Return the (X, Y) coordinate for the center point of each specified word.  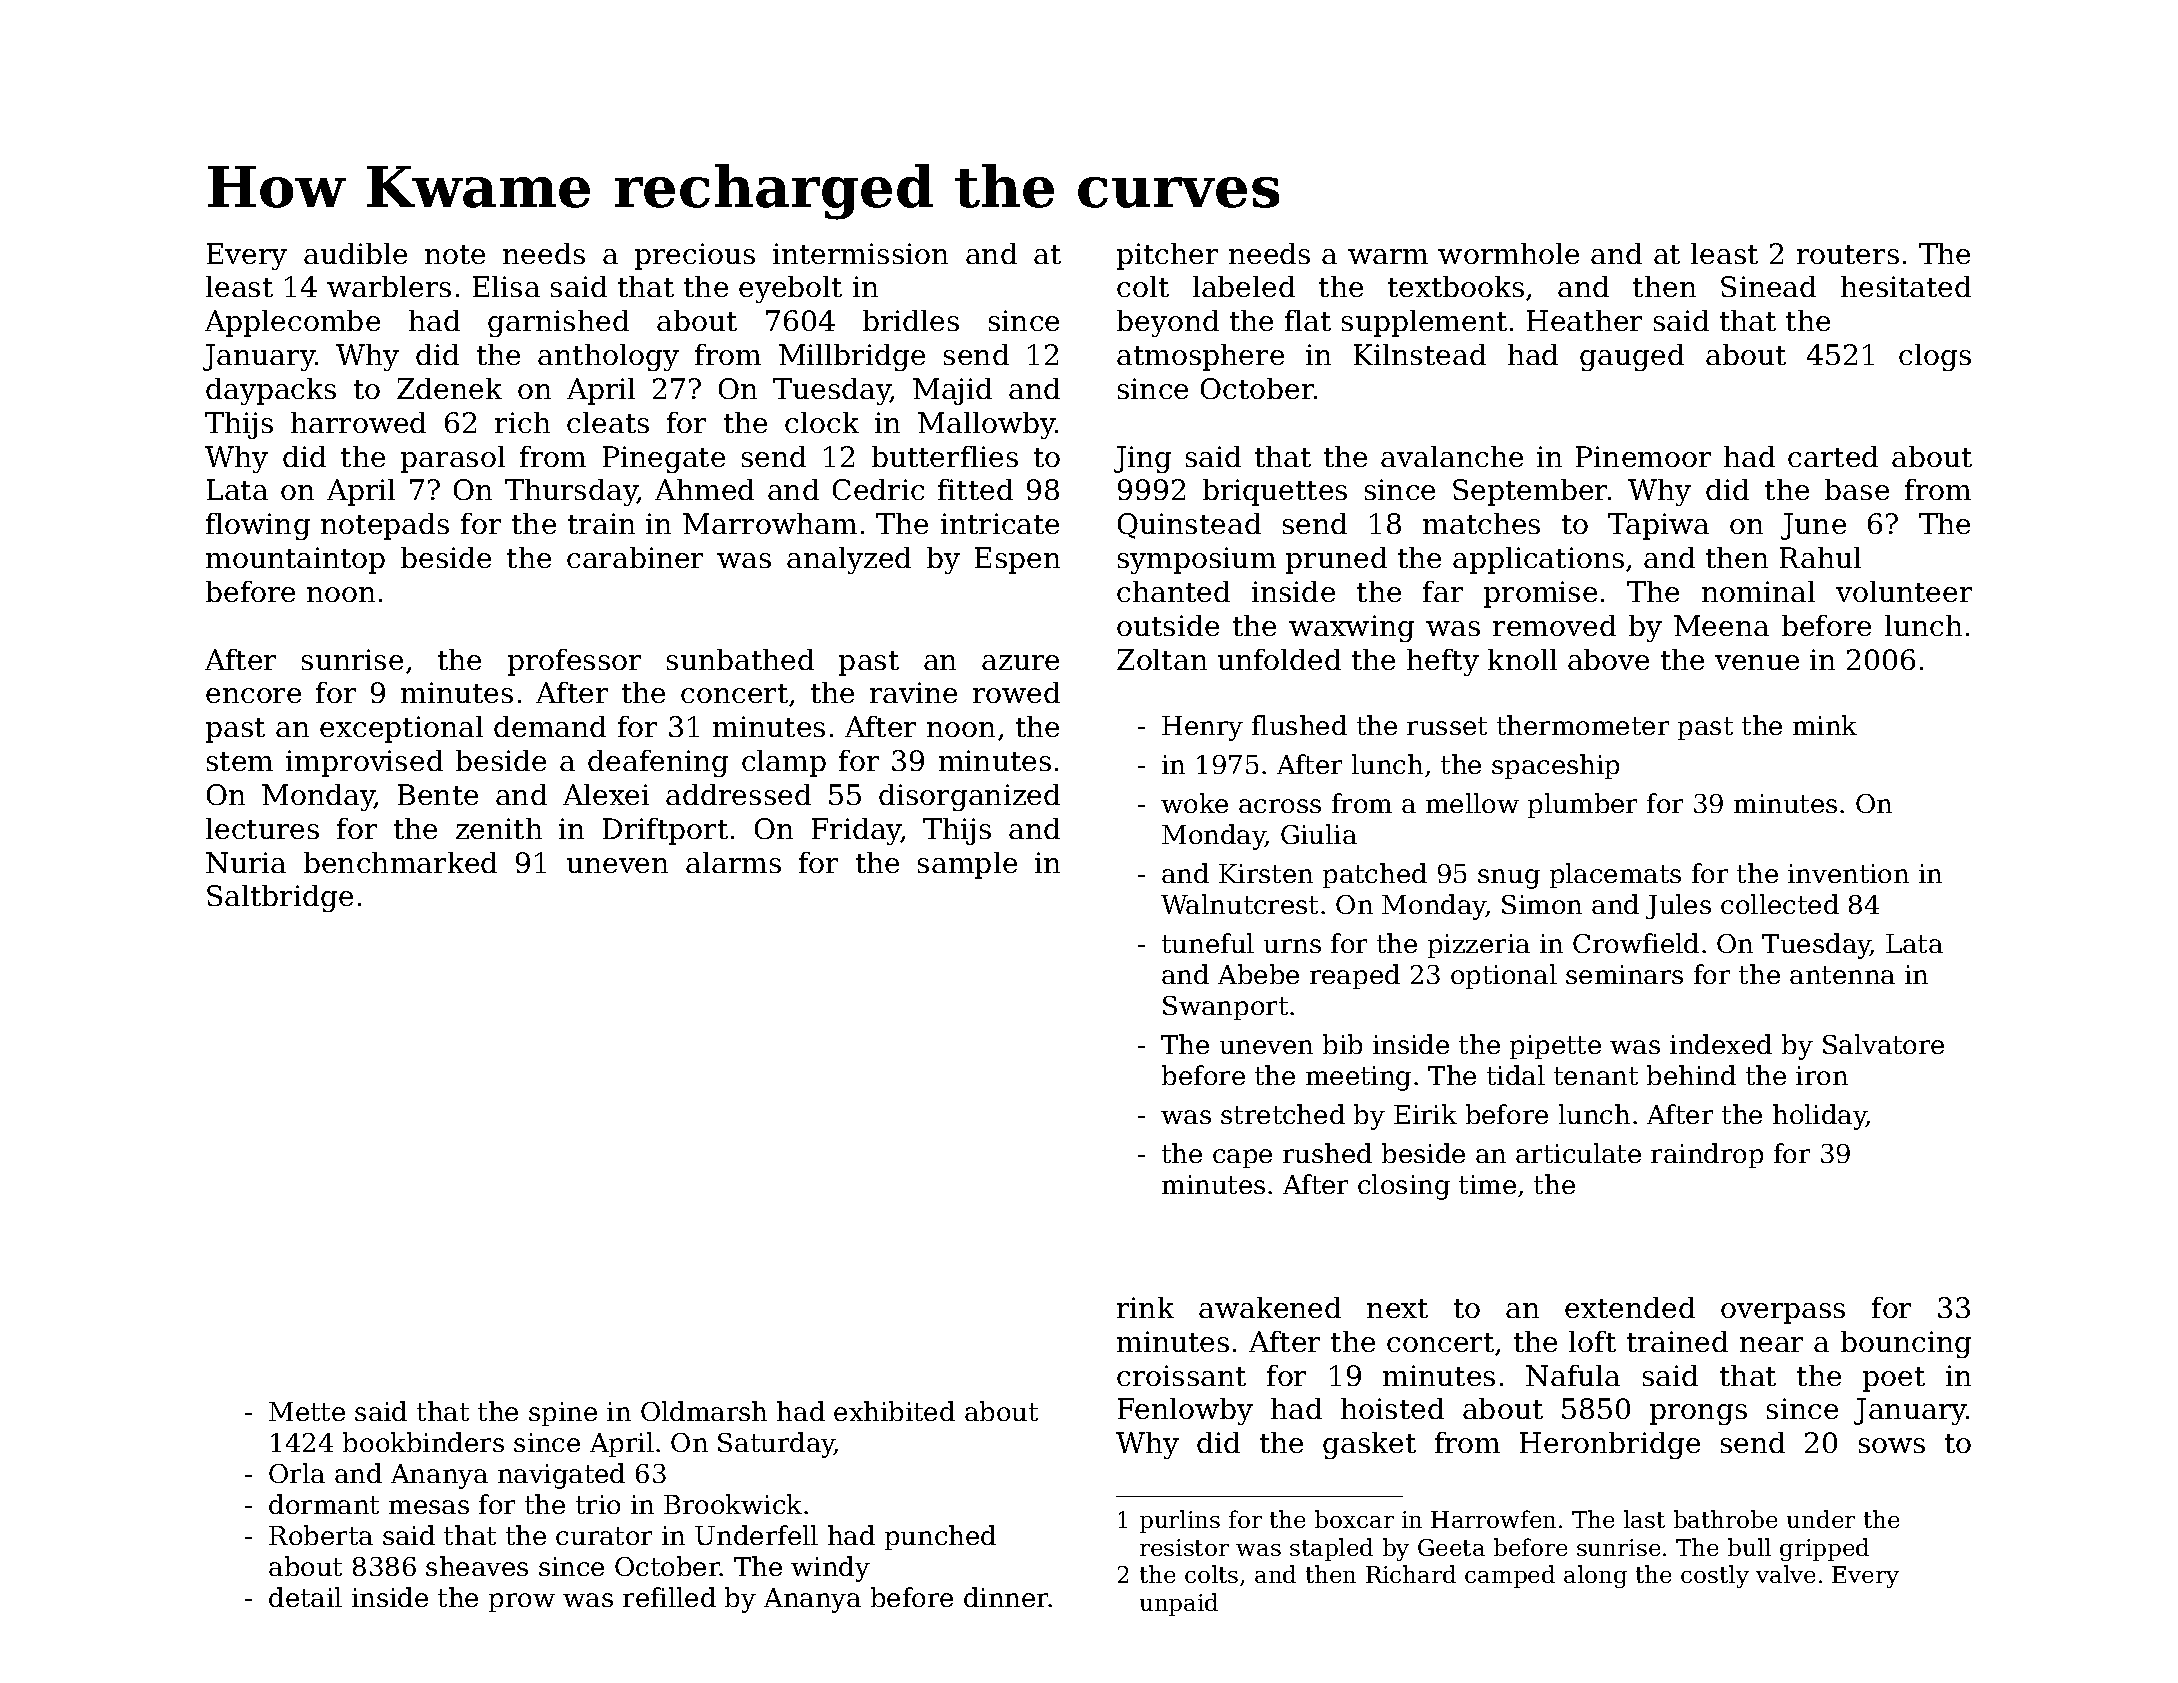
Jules (1678, 906)
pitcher (1167, 256)
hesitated (1906, 286)
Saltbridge (280, 898)
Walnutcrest (1239, 904)
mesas (429, 1507)
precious (695, 256)
